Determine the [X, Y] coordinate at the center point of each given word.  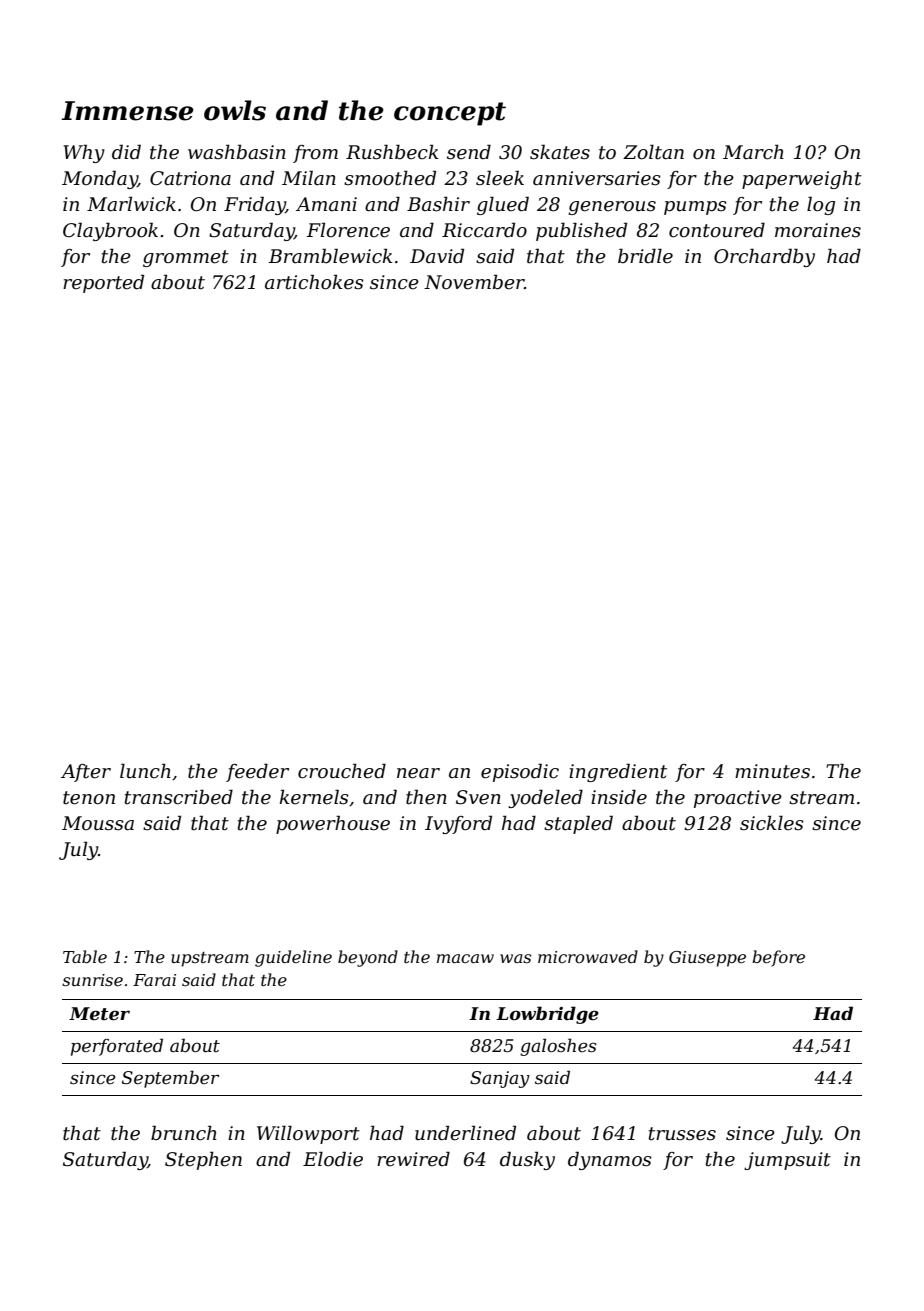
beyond [368, 958]
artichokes [314, 282]
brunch [184, 1133]
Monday [100, 179]
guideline [293, 958]
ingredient [618, 772]
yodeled [545, 798]
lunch [145, 771]
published [581, 231]
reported [103, 283]
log [821, 205]
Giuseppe [707, 959]
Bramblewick [330, 256]
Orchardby [764, 257]
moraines [818, 230]
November [474, 282]
